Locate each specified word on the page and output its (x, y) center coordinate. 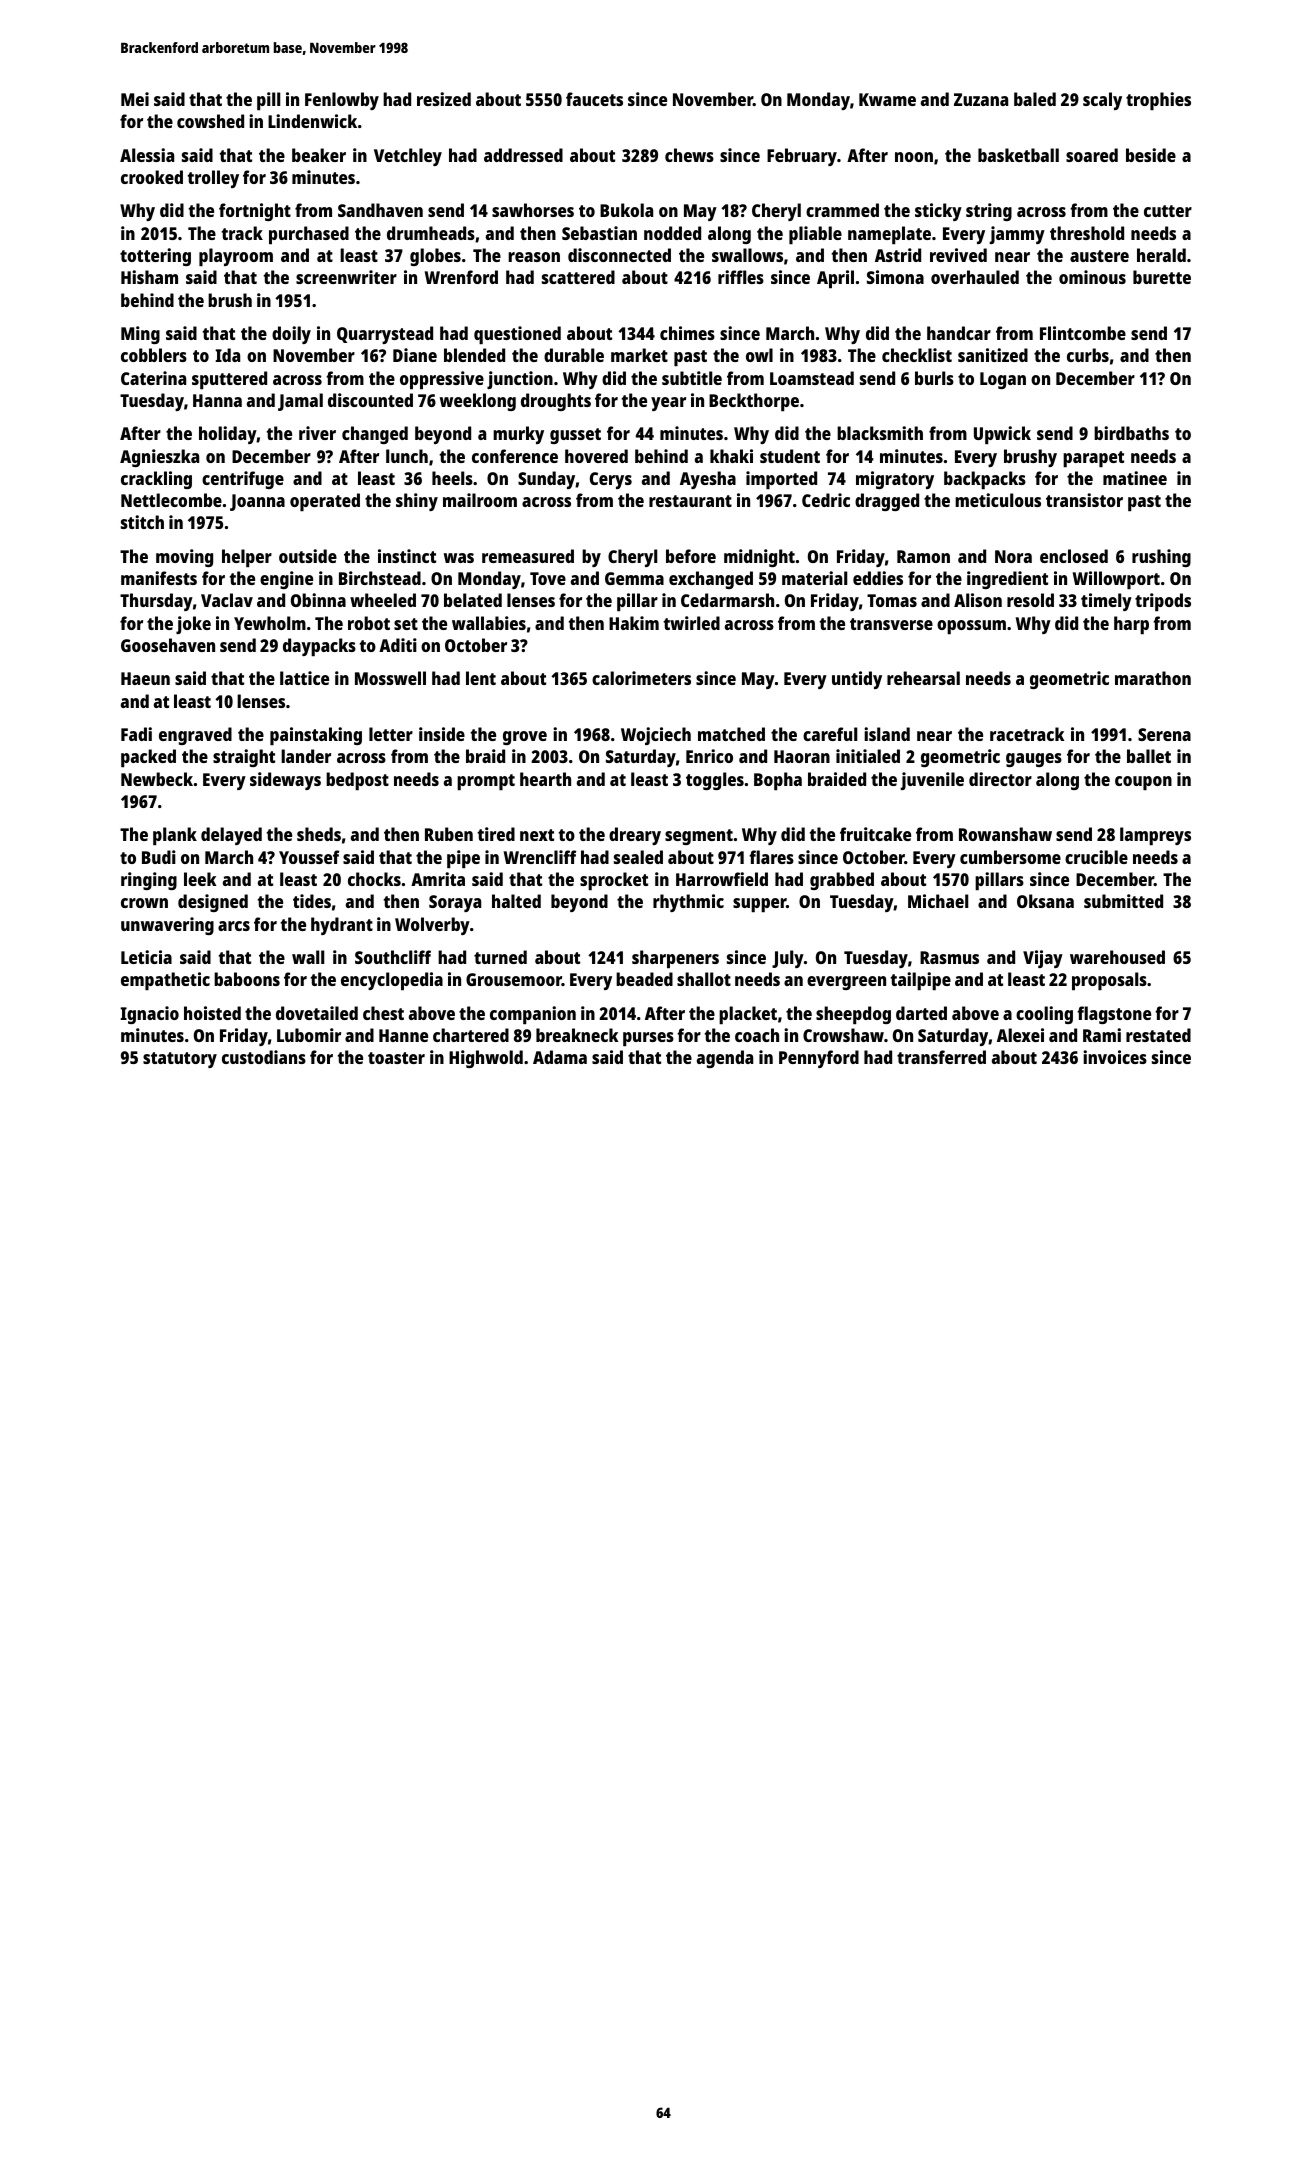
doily (291, 335)
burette (1162, 277)
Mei (135, 99)
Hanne (403, 1035)
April (835, 279)
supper (759, 905)
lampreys (1155, 836)
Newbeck (157, 779)
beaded (644, 979)
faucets (594, 99)
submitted (1123, 901)
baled (1035, 99)
